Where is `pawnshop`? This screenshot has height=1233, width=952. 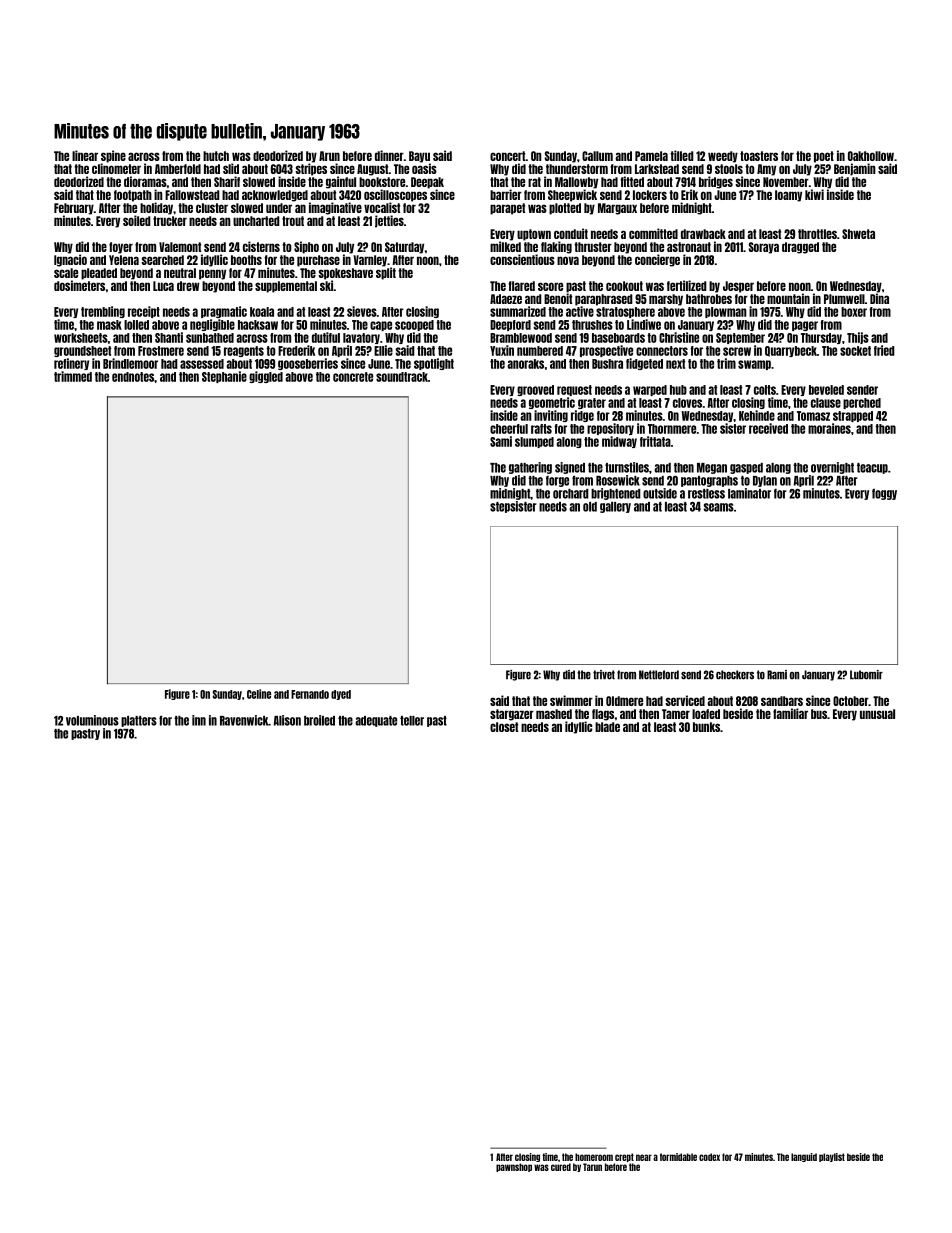
pawnshop is located at coordinates (514, 1167).
